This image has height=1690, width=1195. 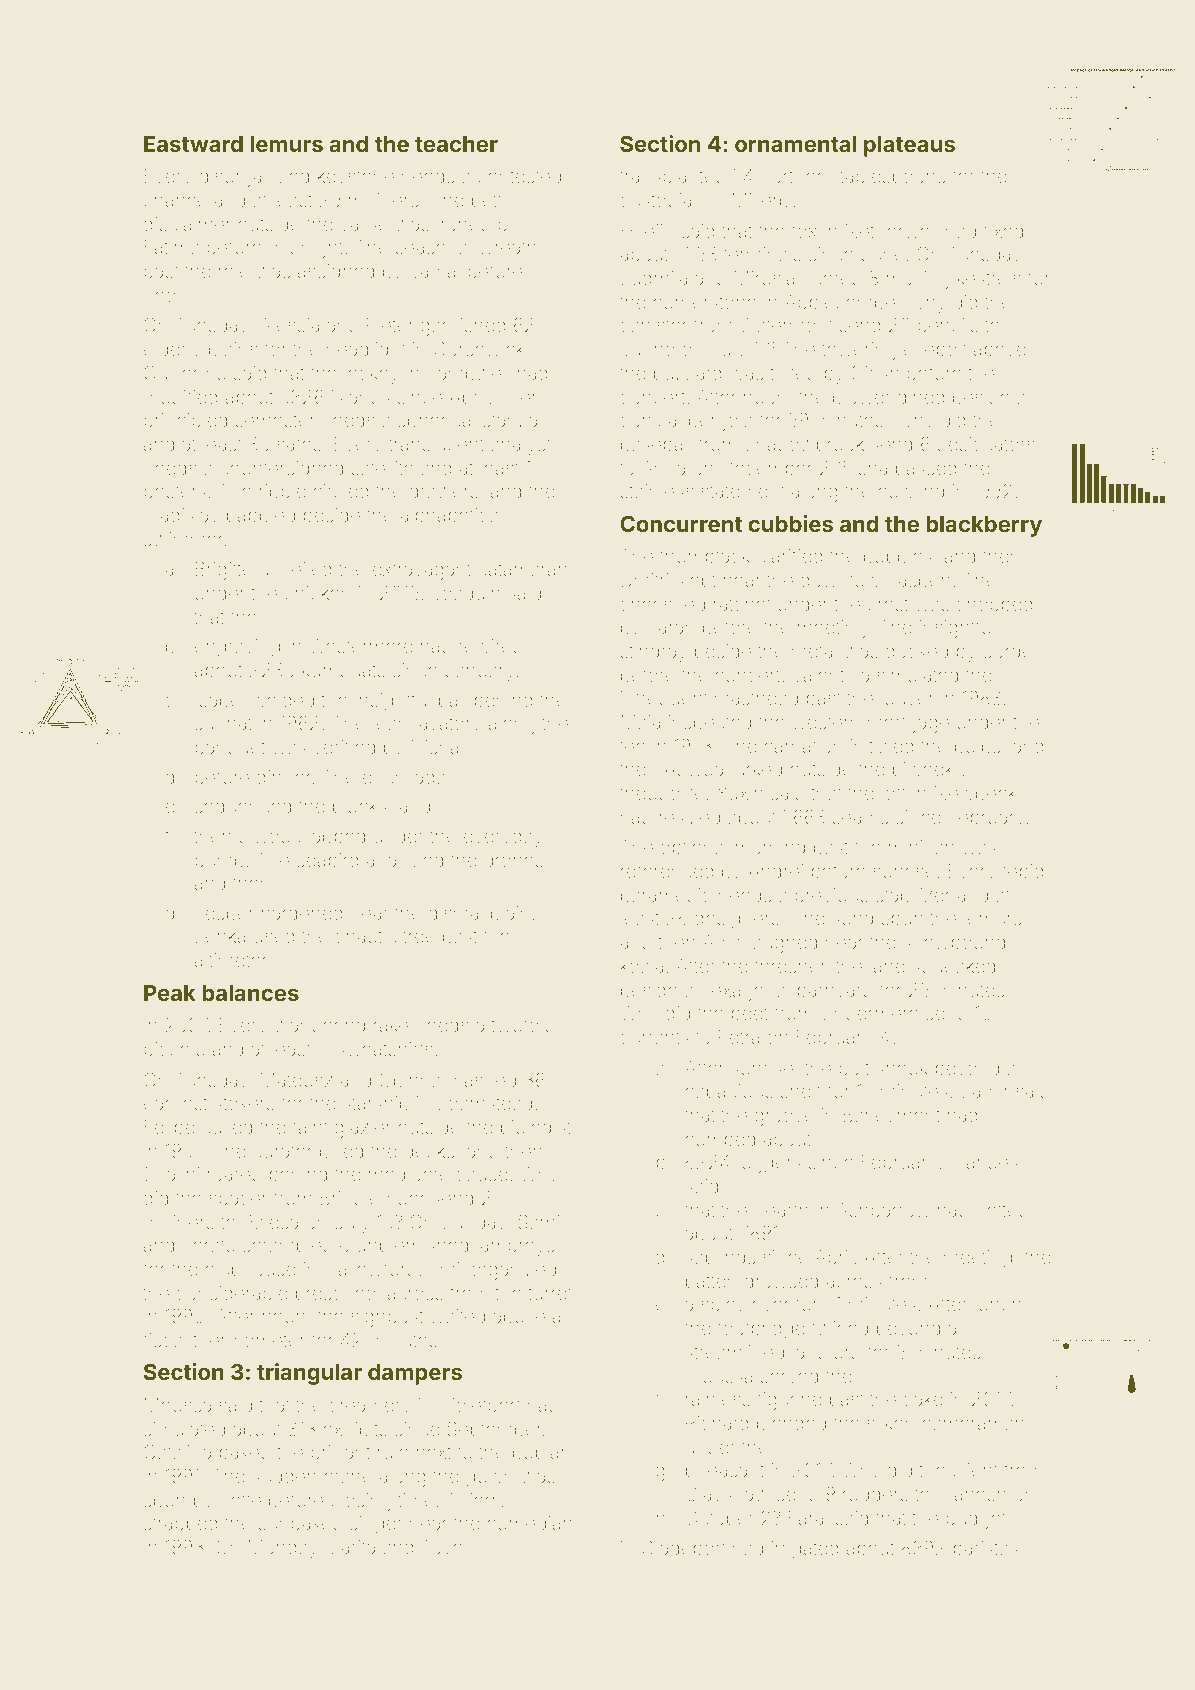 What do you see at coordinates (666, 897) in the image?
I see `paramedic` at bounding box center [666, 897].
